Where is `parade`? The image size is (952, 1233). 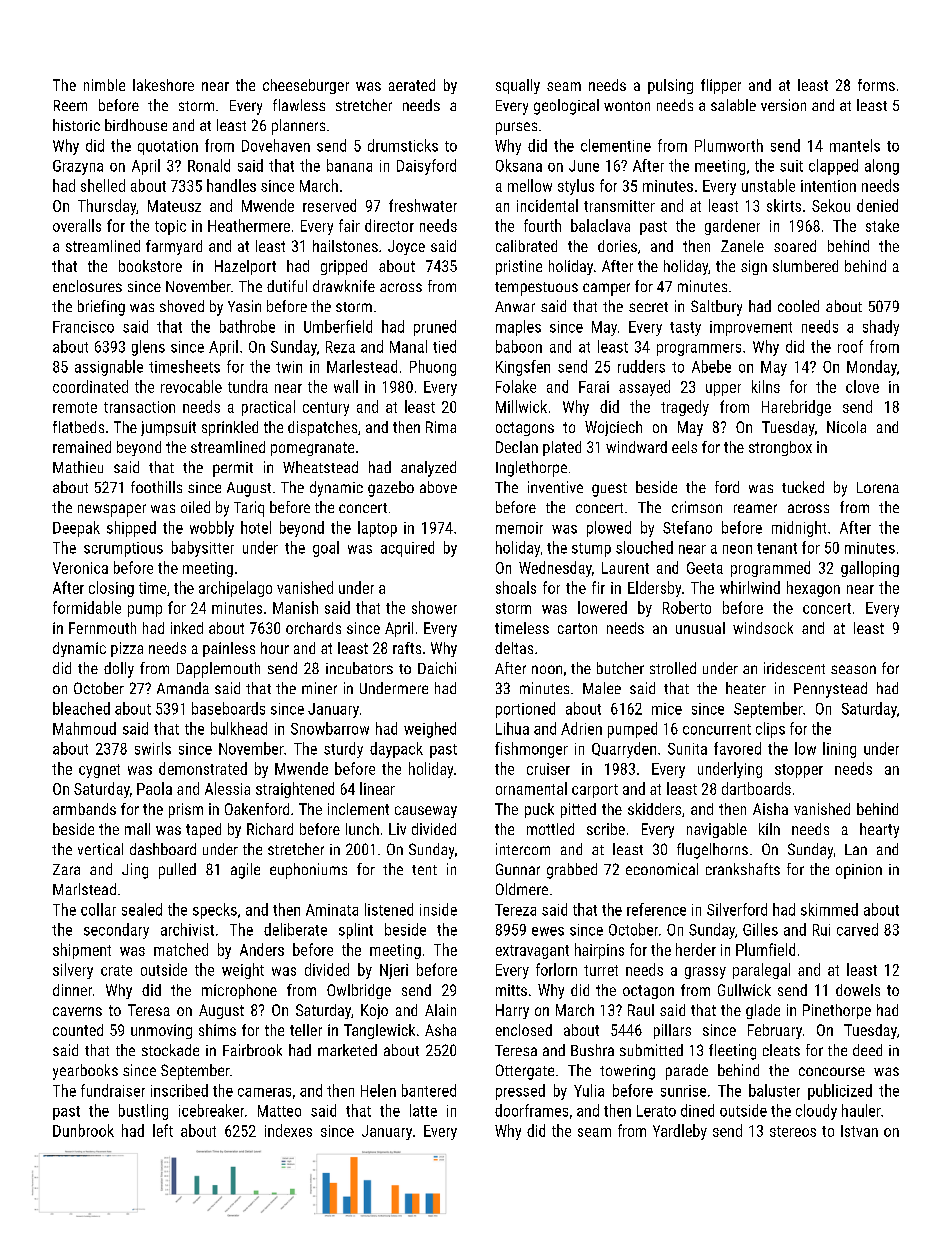
parade is located at coordinates (687, 1072).
